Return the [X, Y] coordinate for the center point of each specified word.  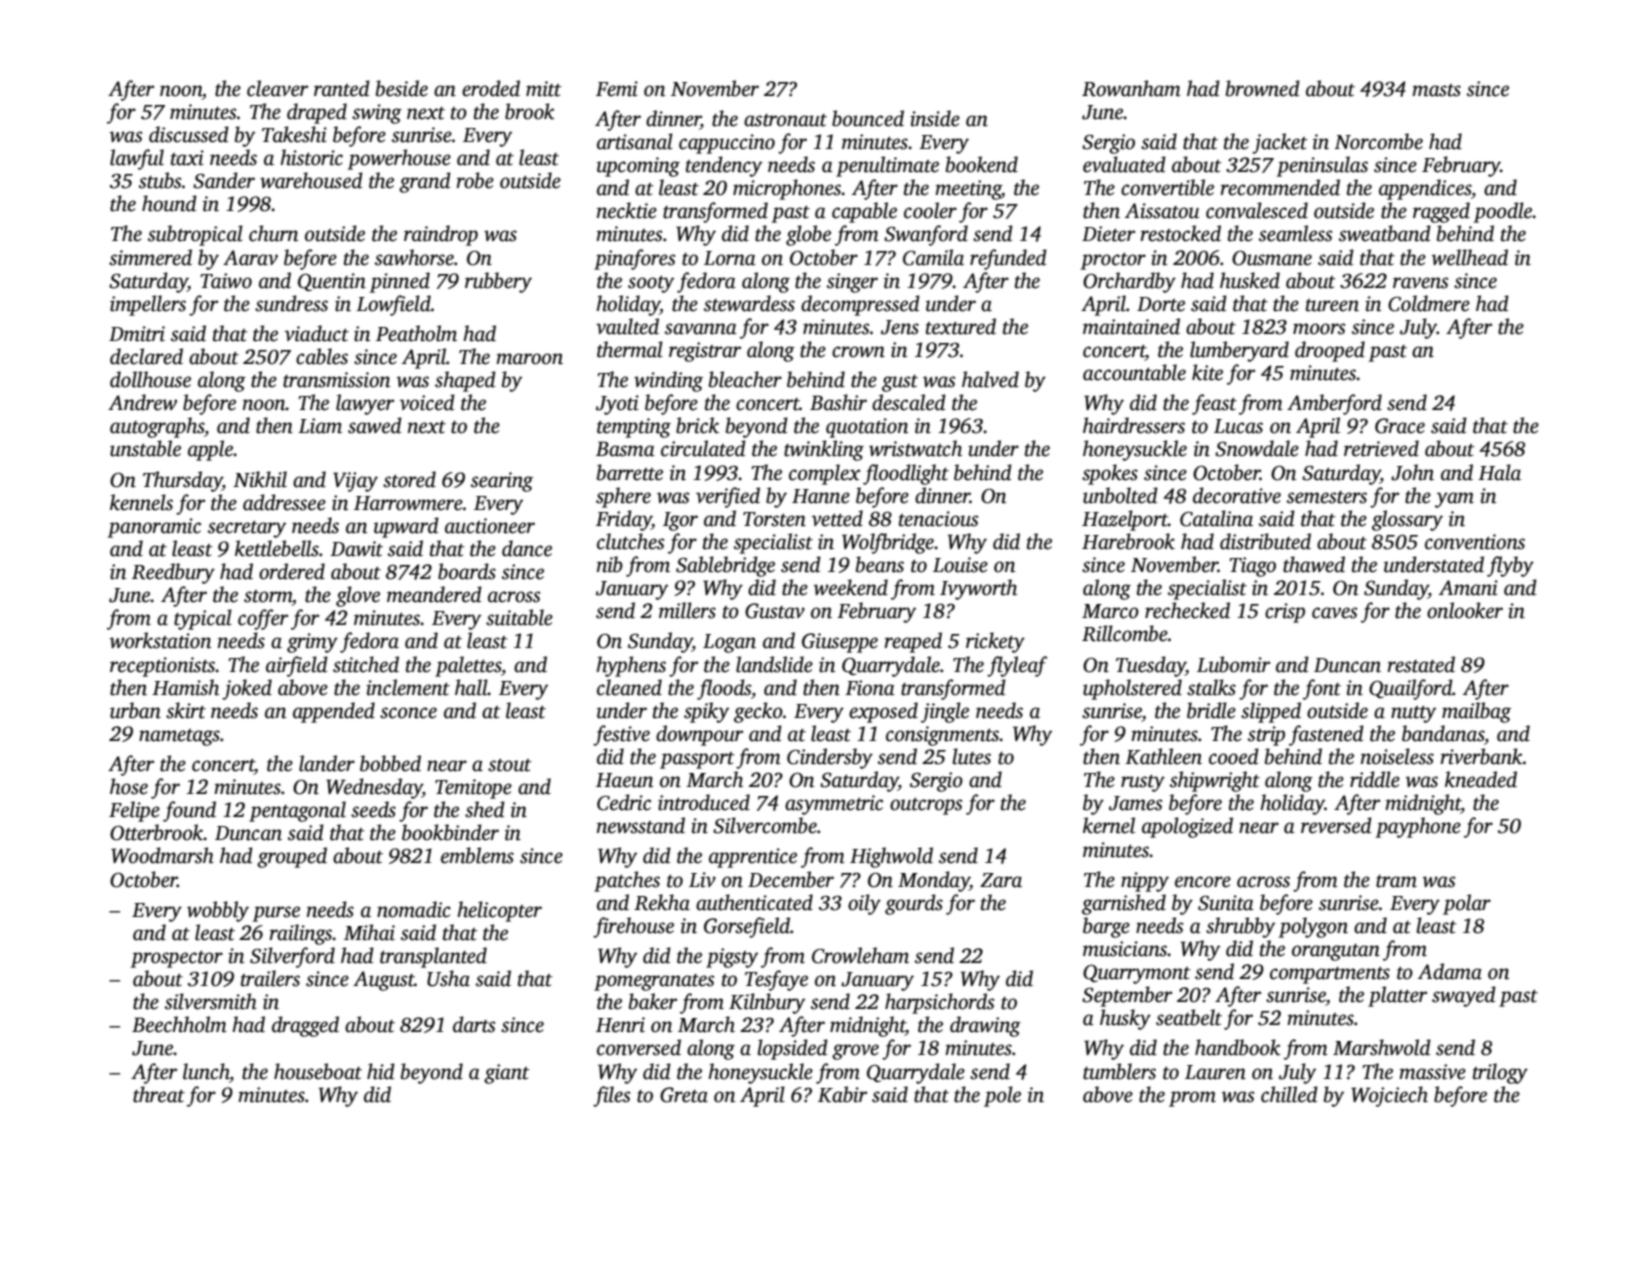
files [611, 1096]
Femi [617, 89]
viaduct [316, 333]
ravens [1420, 283]
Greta [684, 1095]
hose [129, 786]
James [1135, 803]
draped [317, 113]
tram [1396, 881]
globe [808, 235]
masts [1436, 90]
